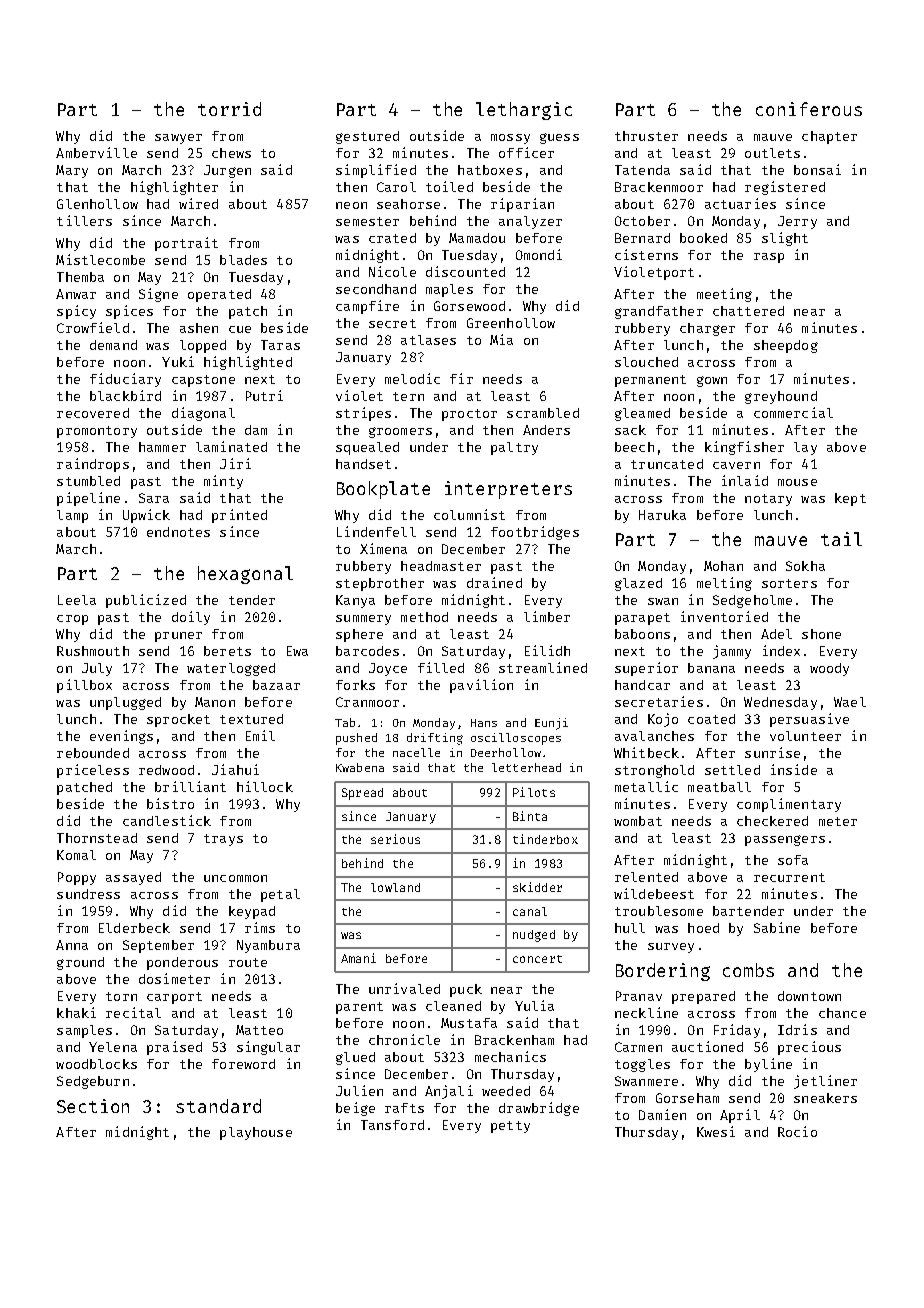 This screenshot has width=924, height=1308. I want to click on hillock, so click(265, 786).
